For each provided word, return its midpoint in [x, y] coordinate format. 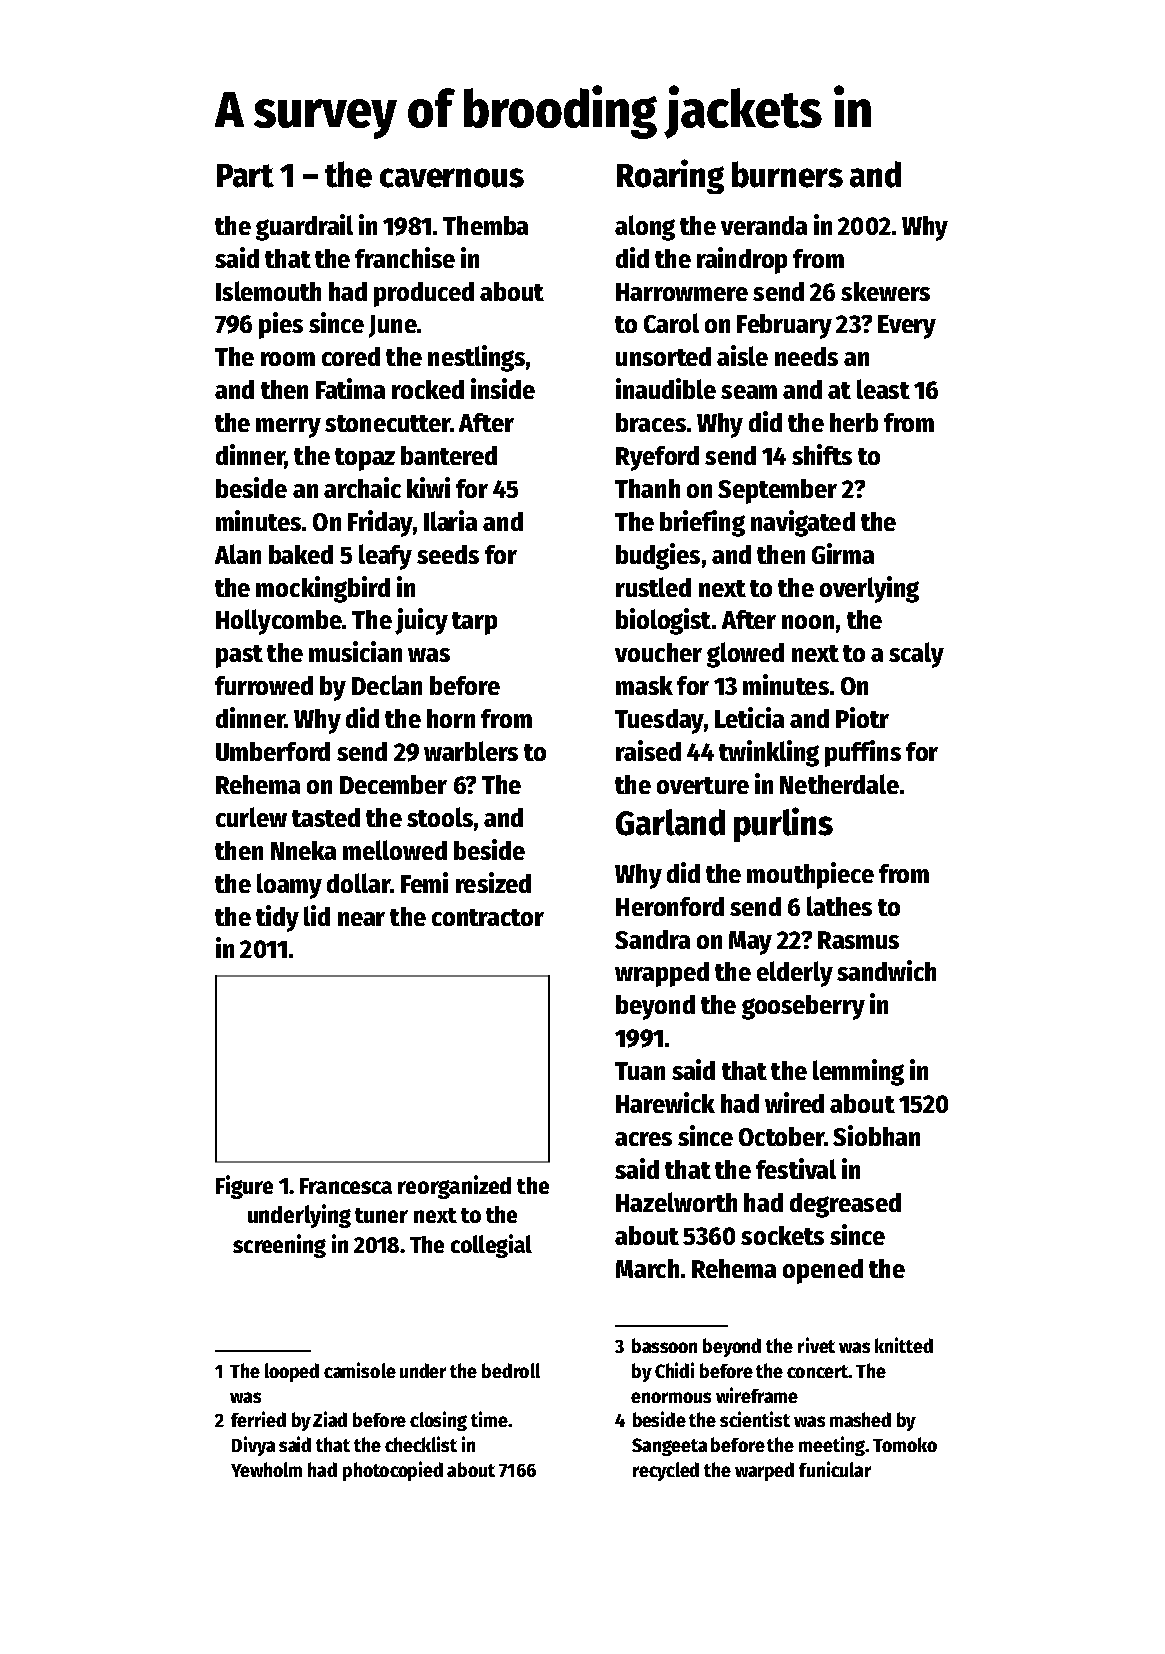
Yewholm [266, 1469]
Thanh [647, 488]
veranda [764, 225]
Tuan [640, 1071]
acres [643, 1139]
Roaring [670, 176]
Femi [424, 882]
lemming [858, 1072]
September [777, 491]
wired [794, 1102]
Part [245, 176]
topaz [365, 459]
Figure [244, 1187]
